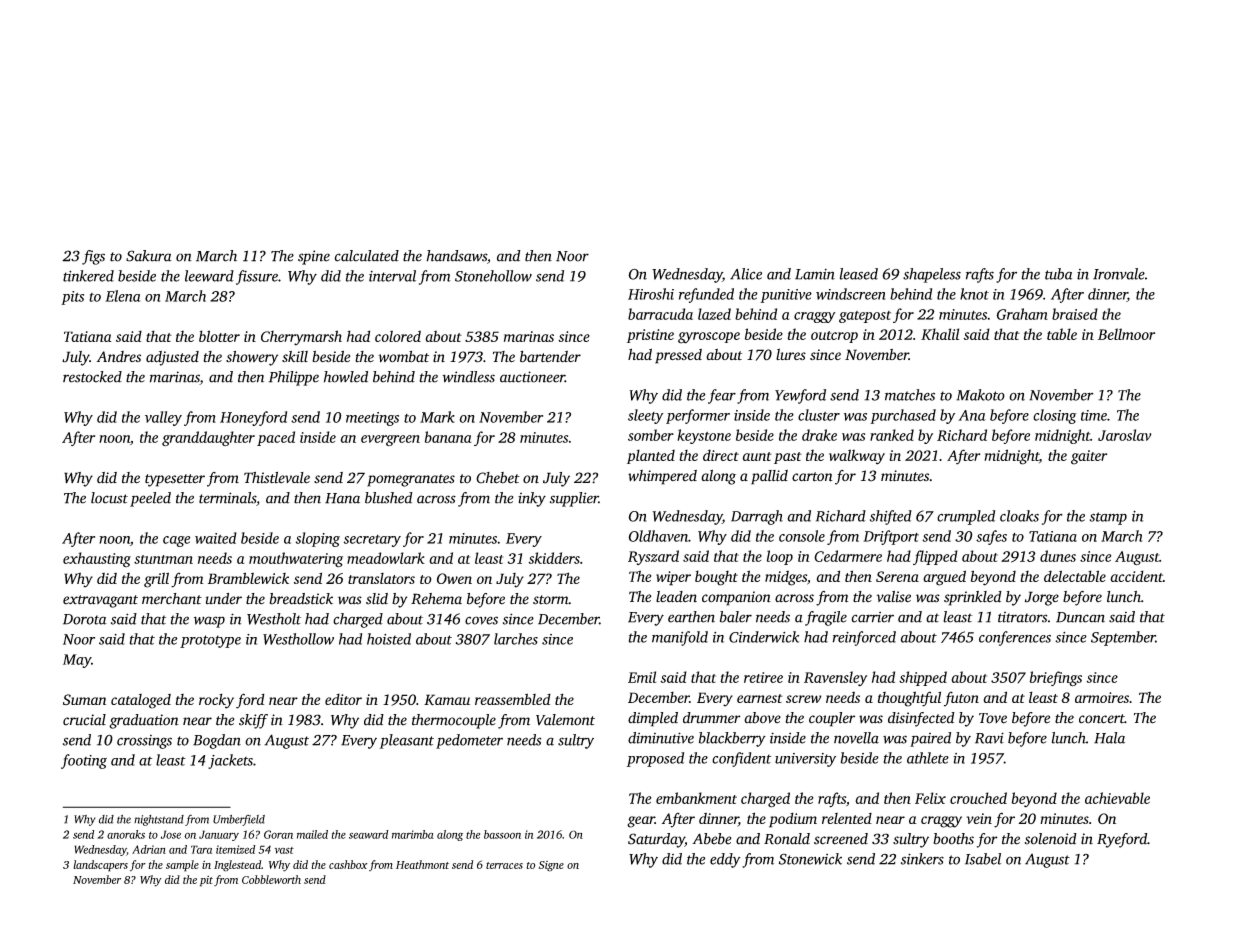  Describe the element at coordinates (983, 859) in the page. I see `Isabel` at that location.
